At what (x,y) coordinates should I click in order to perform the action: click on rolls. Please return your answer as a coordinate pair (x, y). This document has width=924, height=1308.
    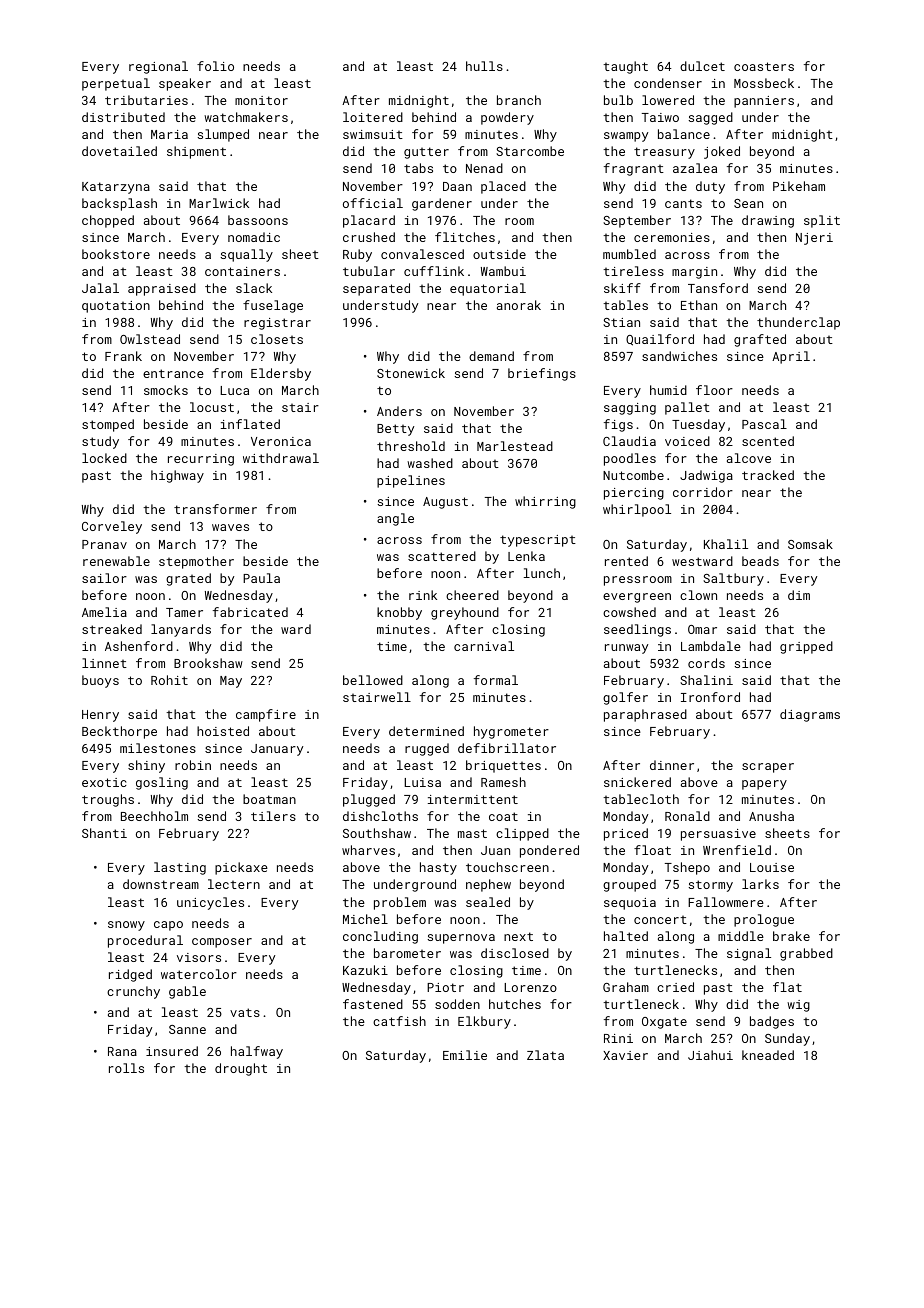
    Looking at the image, I should click on (126, 1068).
